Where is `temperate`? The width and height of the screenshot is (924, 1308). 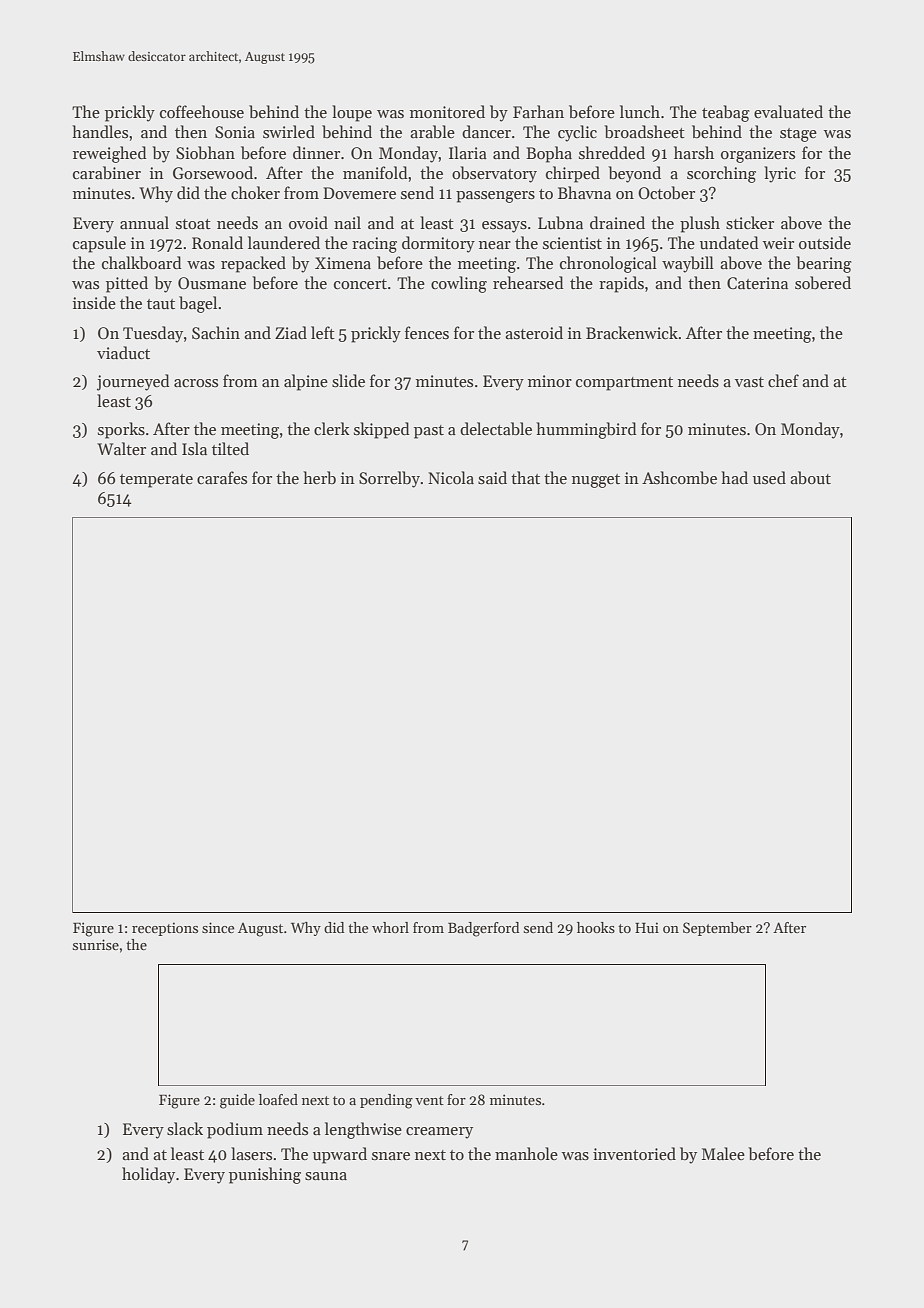
temperate is located at coordinates (156, 481).
